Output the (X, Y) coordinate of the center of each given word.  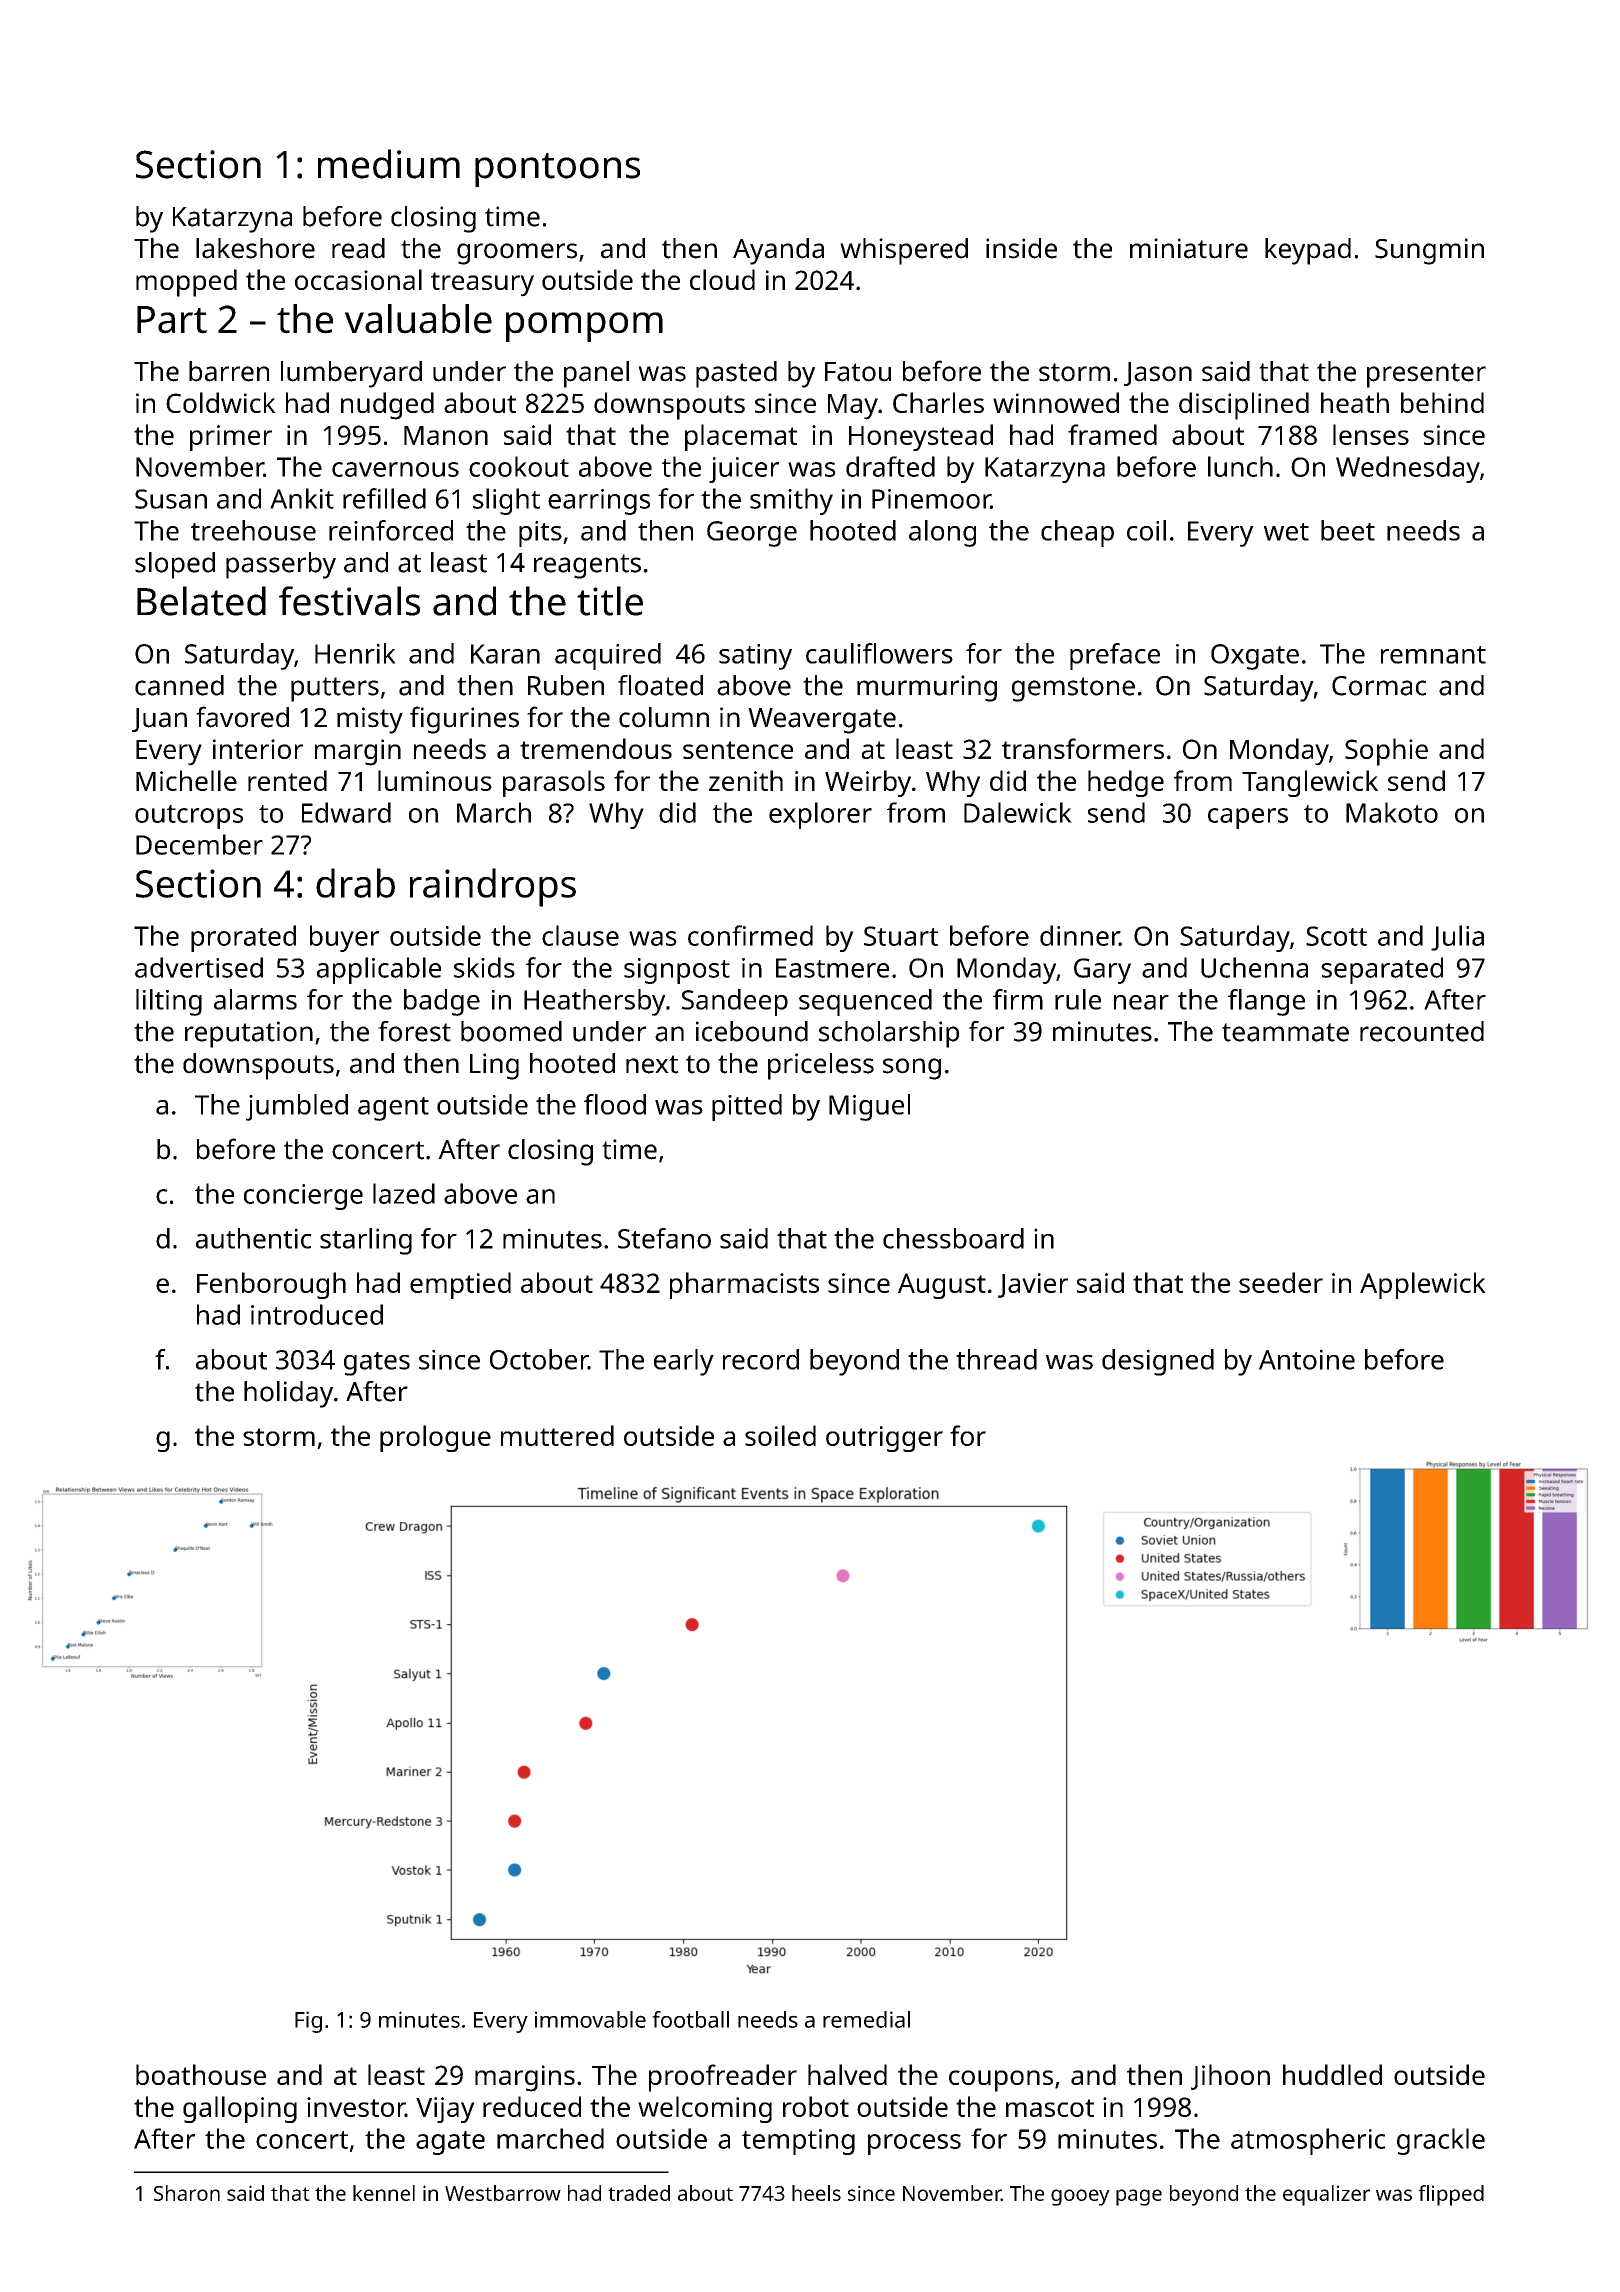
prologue (435, 1438)
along (942, 533)
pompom (584, 327)
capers (1248, 818)
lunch (1240, 466)
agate (450, 2143)
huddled (1332, 2074)
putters (335, 689)
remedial (866, 2019)
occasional (358, 279)
